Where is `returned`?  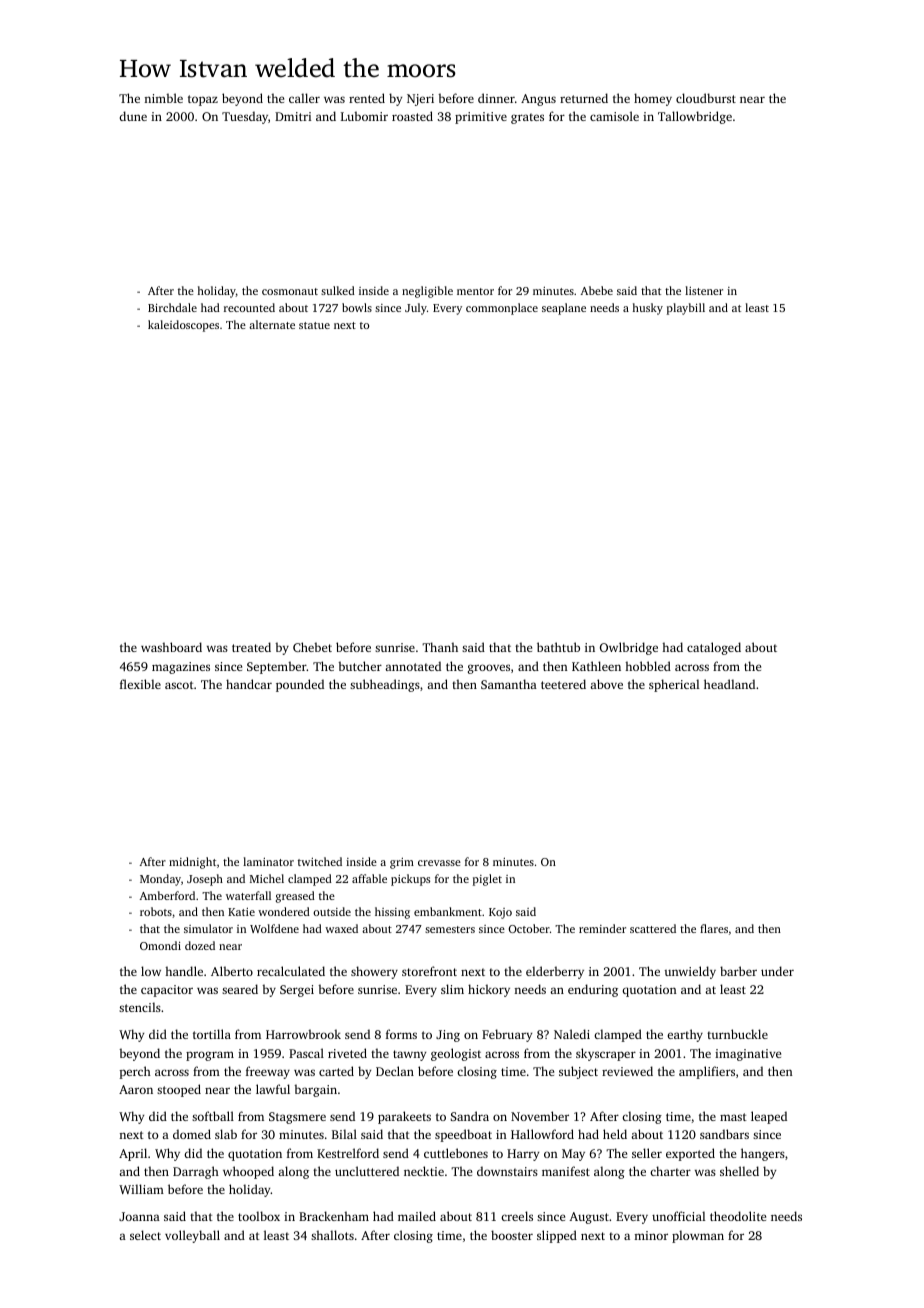
returned is located at coordinates (584, 98).
